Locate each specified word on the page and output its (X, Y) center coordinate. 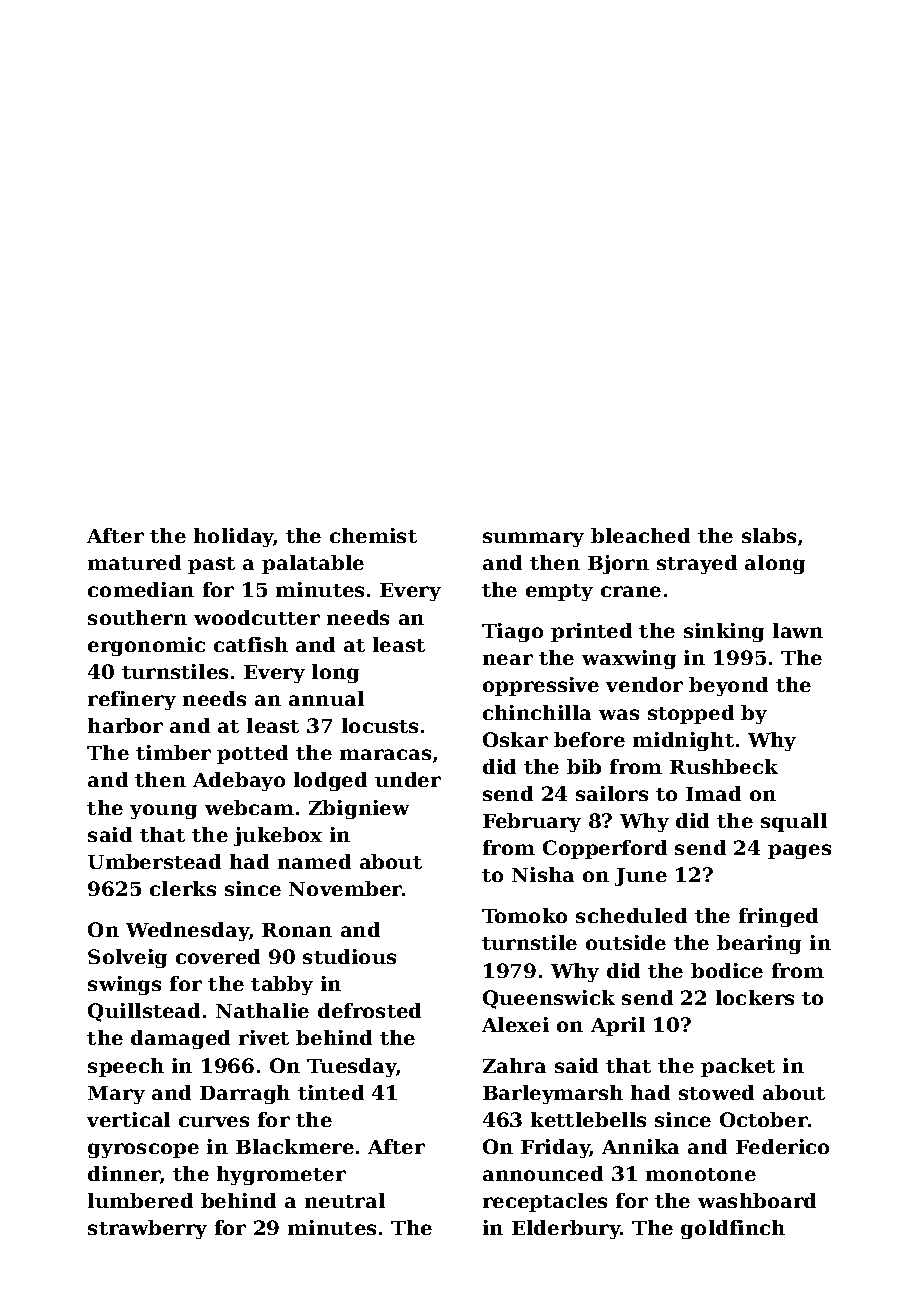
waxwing (629, 659)
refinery (132, 700)
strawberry (147, 1229)
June (641, 877)
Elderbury (566, 1229)
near (508, 659)
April (618, 1026)
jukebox (278, 836)
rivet (264, 1037)
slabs (769, 535)
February (532, 822)
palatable (313, 564)
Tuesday (351, 1067)
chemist (373, 535)
